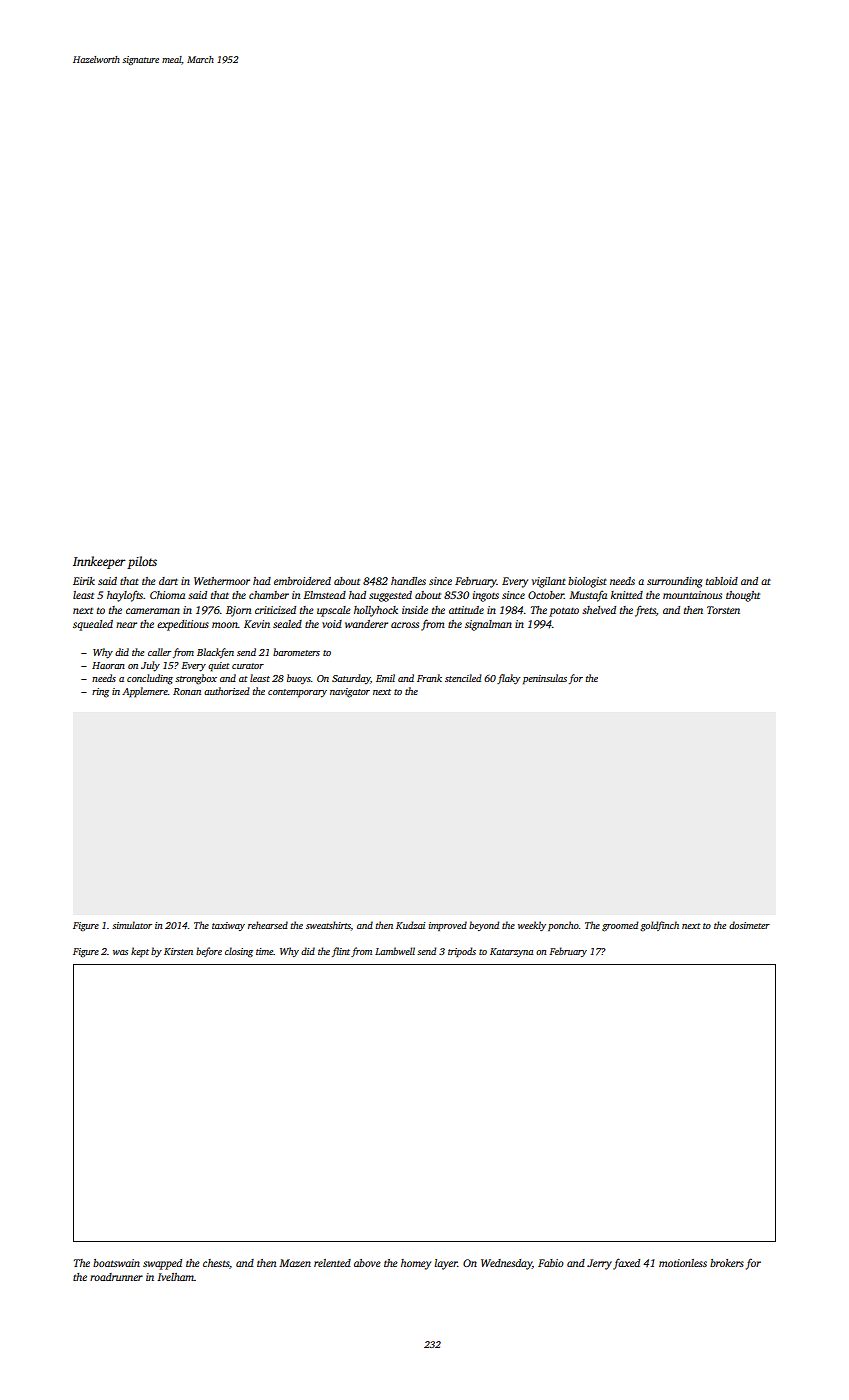  I want to click on goldfinch, so click(659, 926).
